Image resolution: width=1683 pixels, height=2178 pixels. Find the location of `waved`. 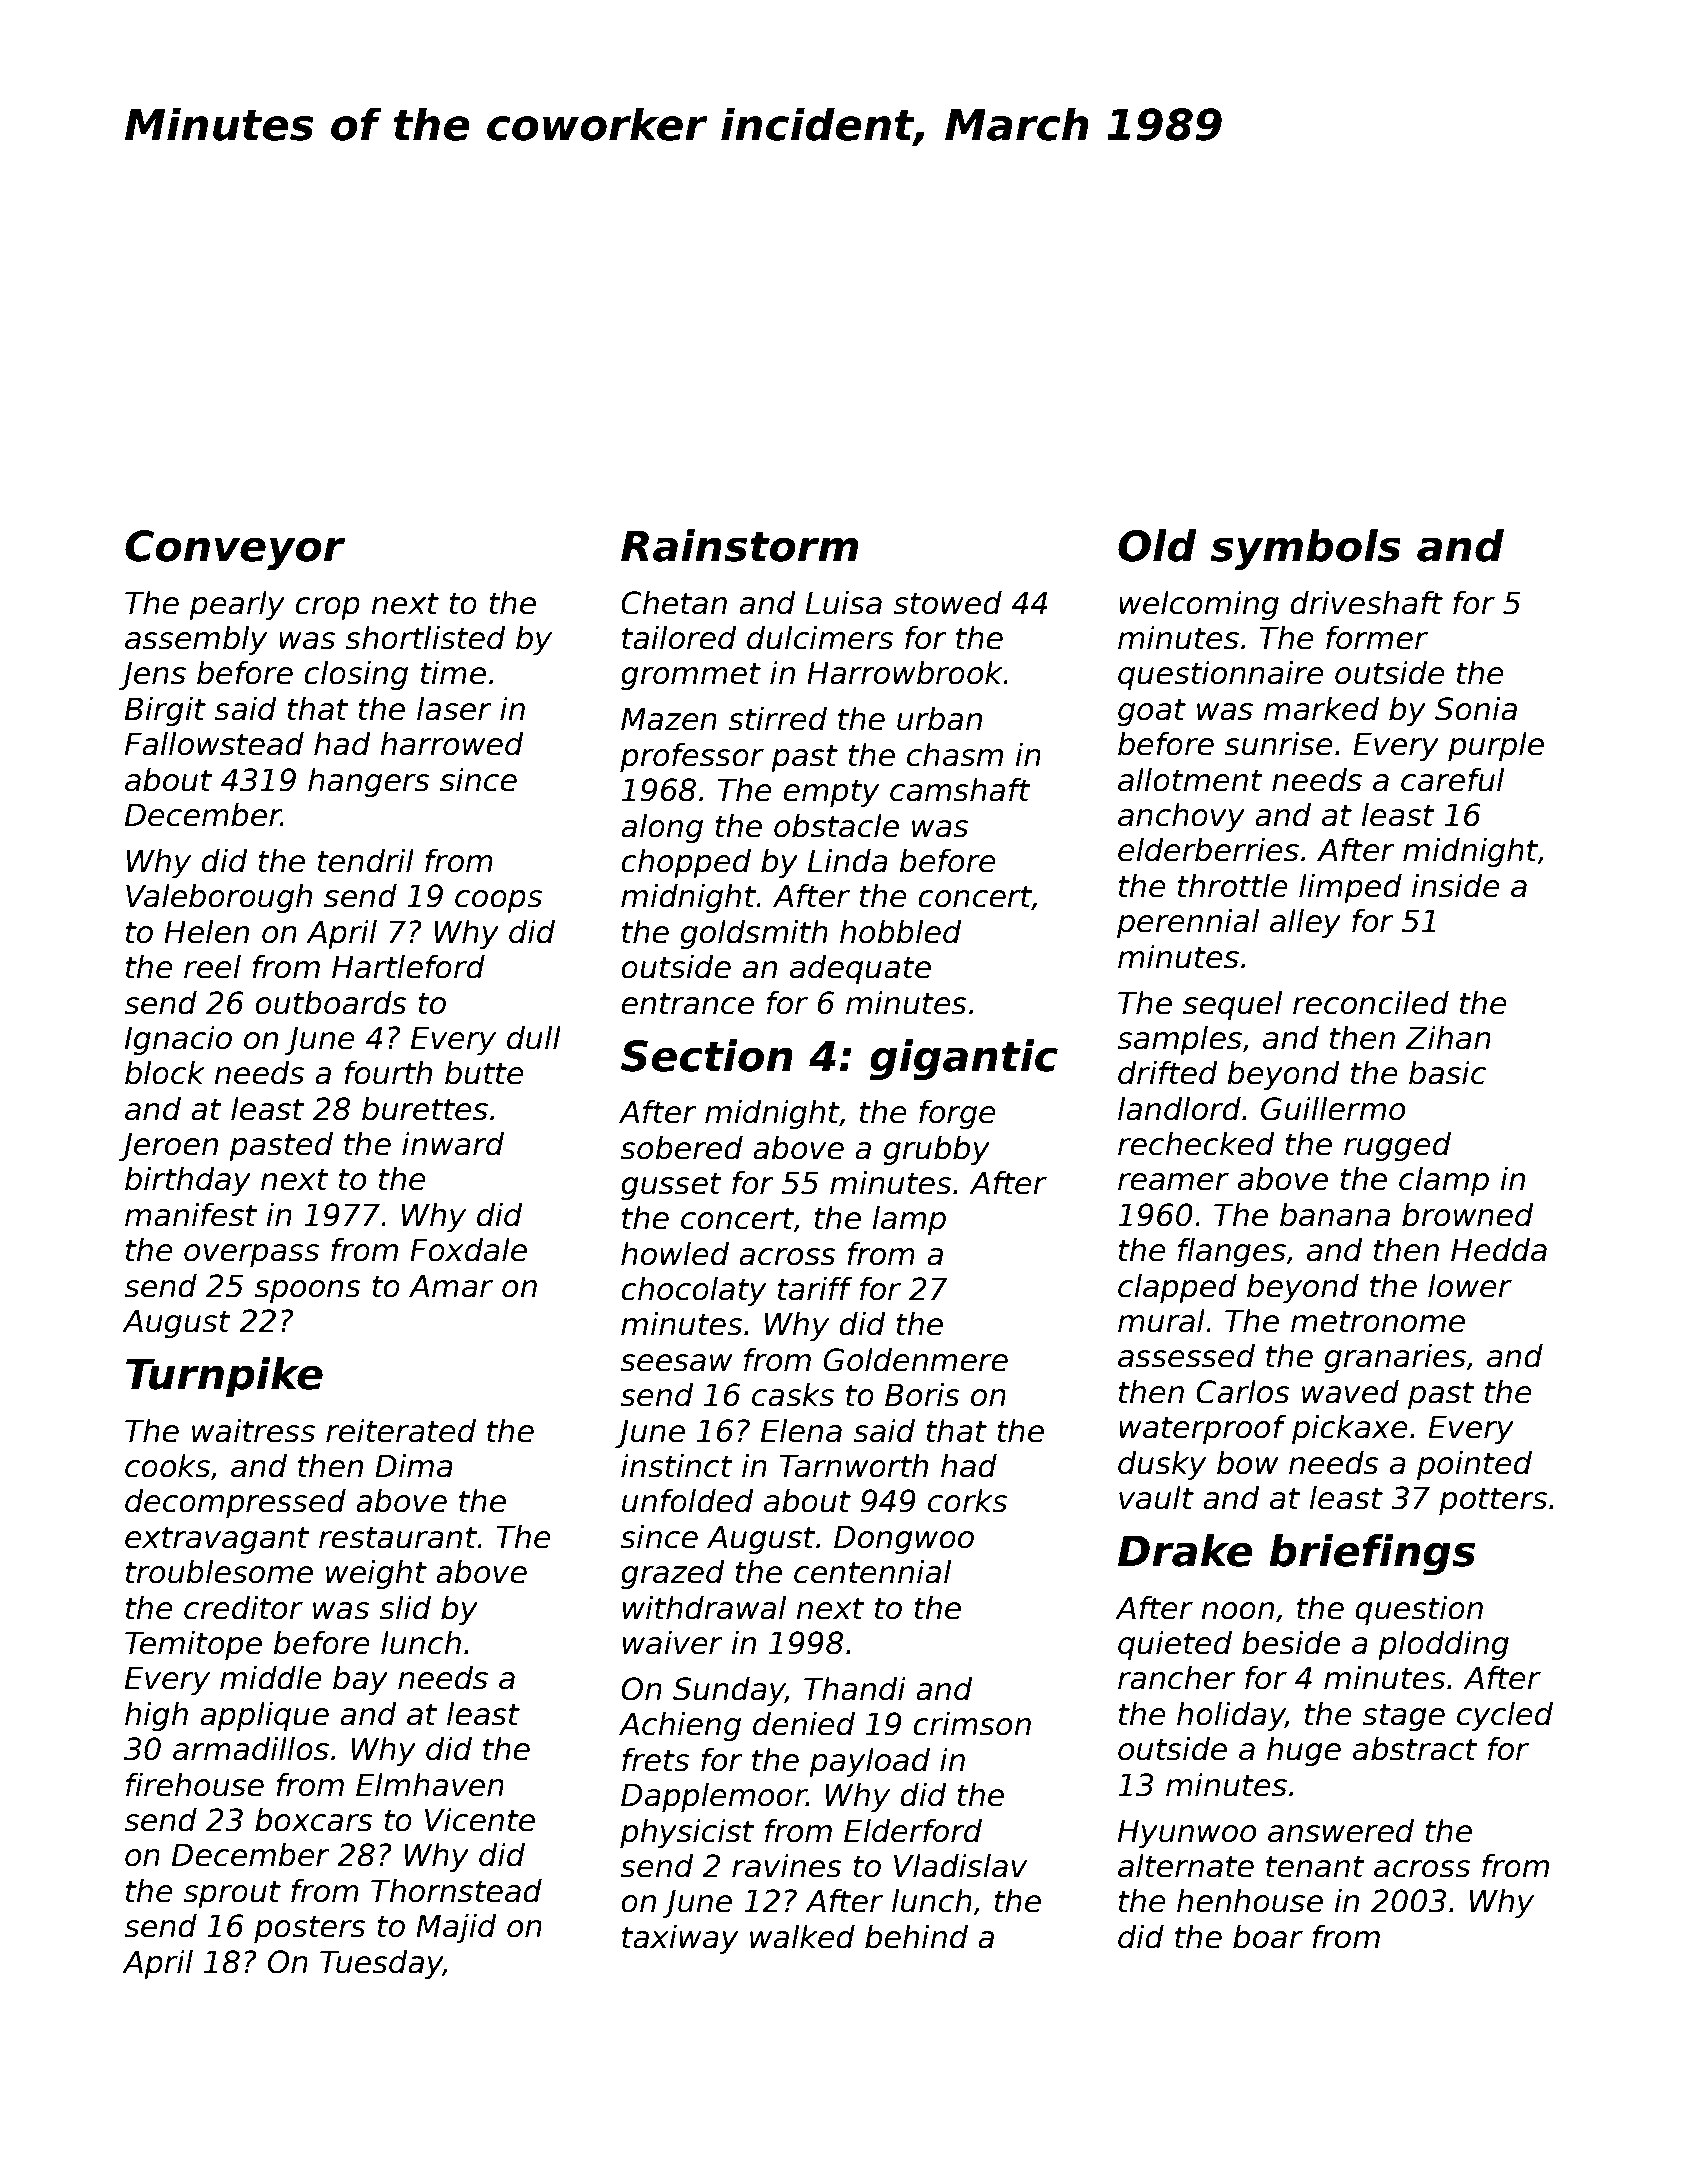

waved is located at coordinates (1350, 1392).
